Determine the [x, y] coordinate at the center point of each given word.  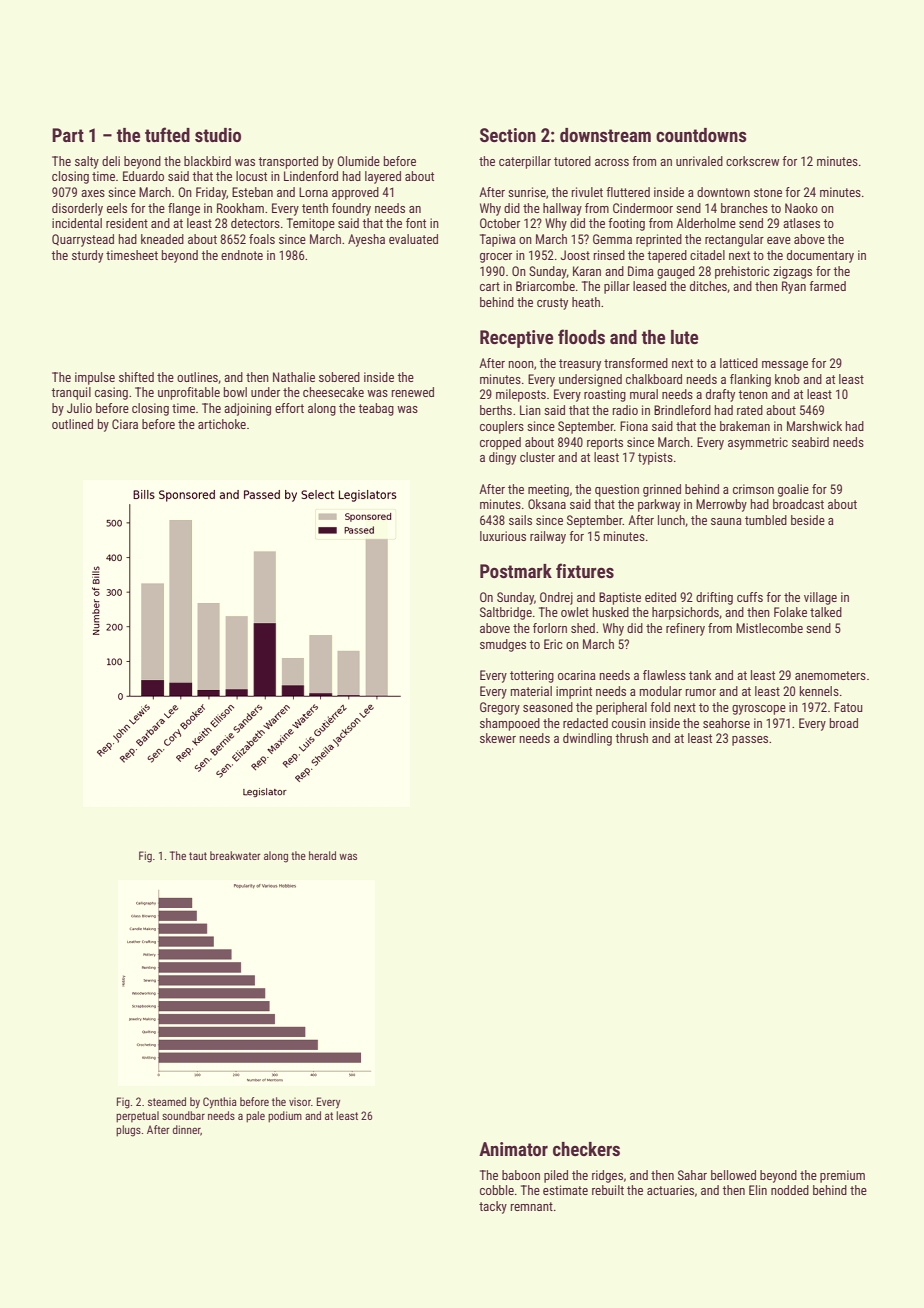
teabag [376, 409]
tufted [167, 134]
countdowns [701, 135]
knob [787, 379]
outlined [72, 424]
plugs [128, 1131]
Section [508, 135]
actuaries [670, 1190]
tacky [493, 1207]
